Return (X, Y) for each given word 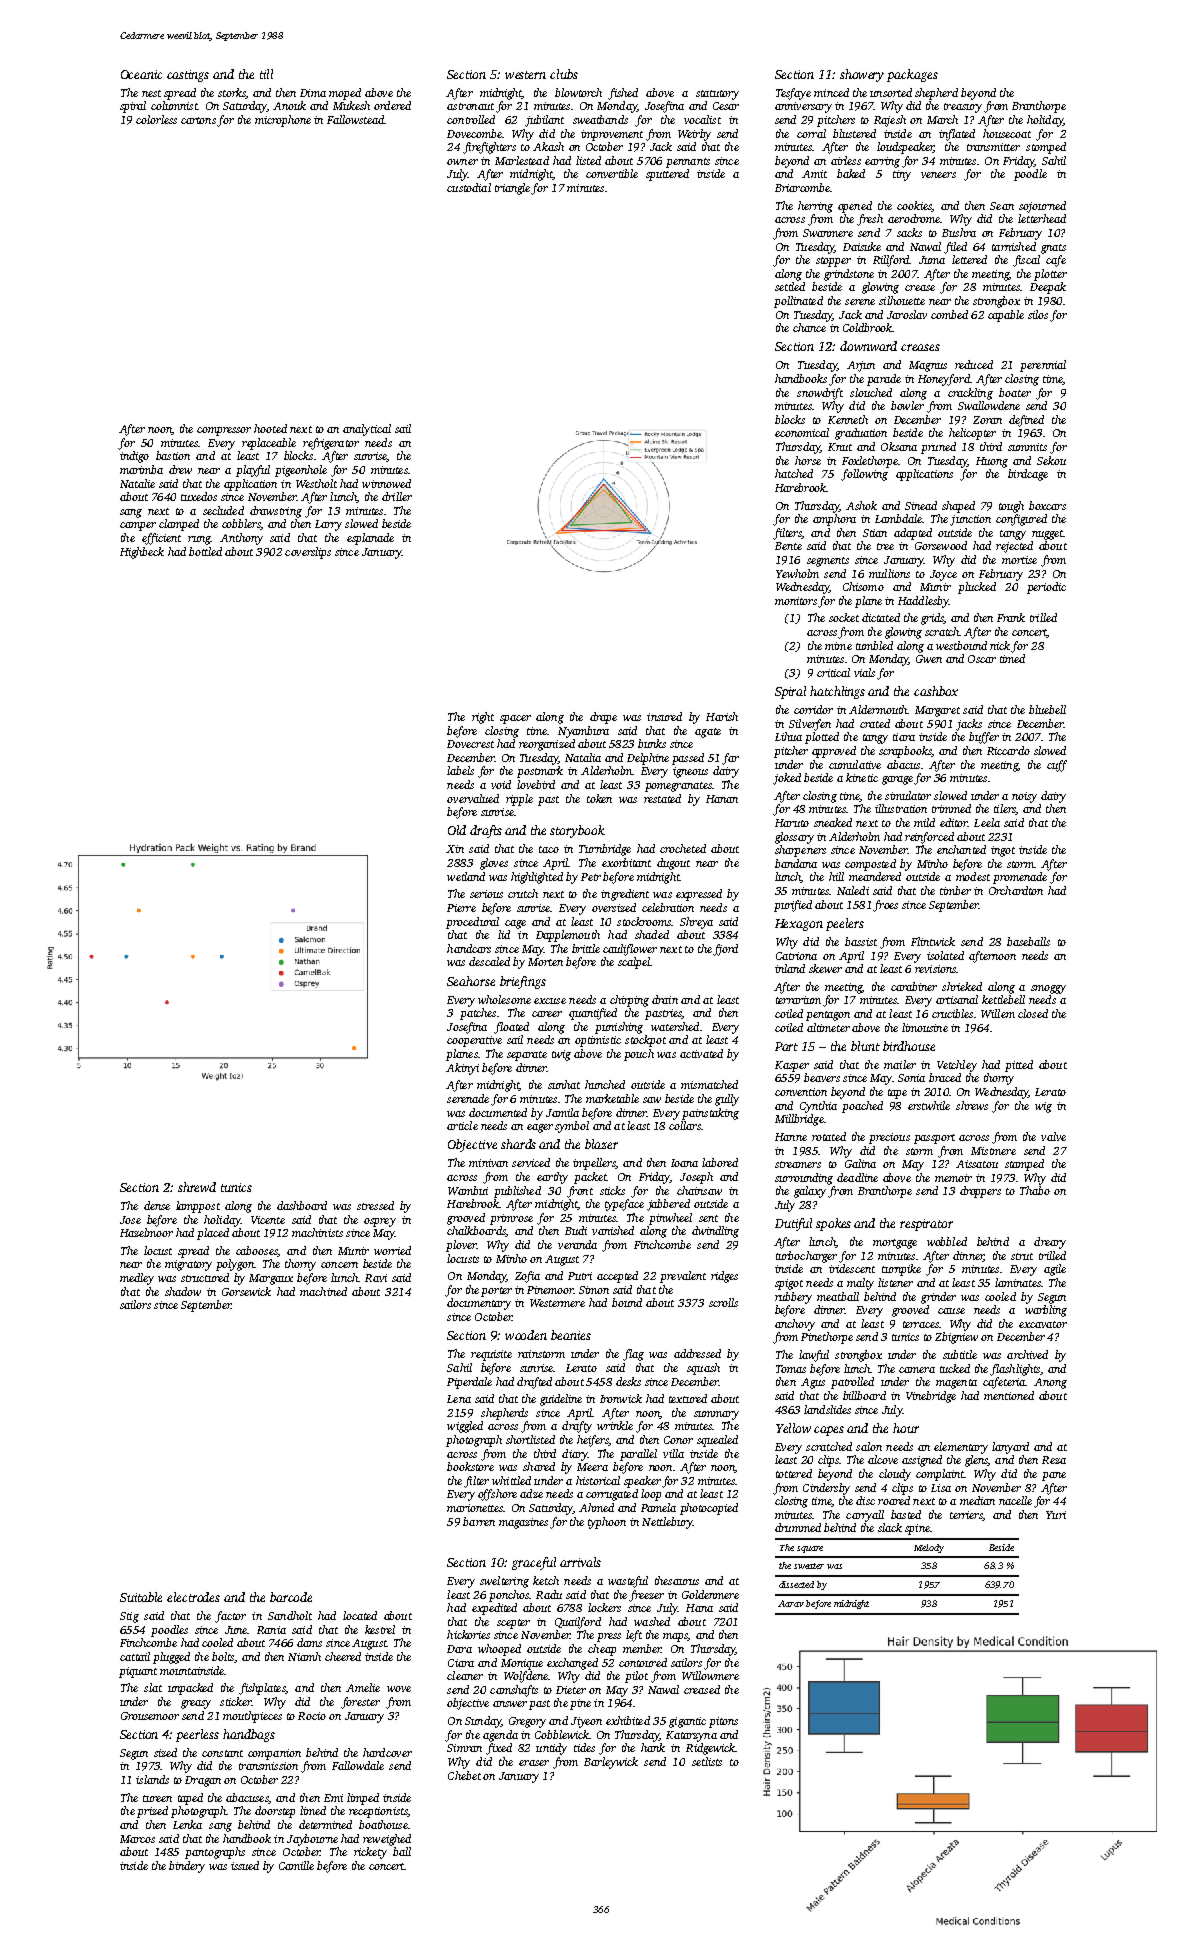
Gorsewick (246, 1291)
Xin (455, 849)
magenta (956, 1384)
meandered (875, 876)
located (360, 1615)
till (266, 74)
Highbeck (142, 553)
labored (720, 1162)
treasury (963, 108)
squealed (717, 1441)
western (525, 75)
